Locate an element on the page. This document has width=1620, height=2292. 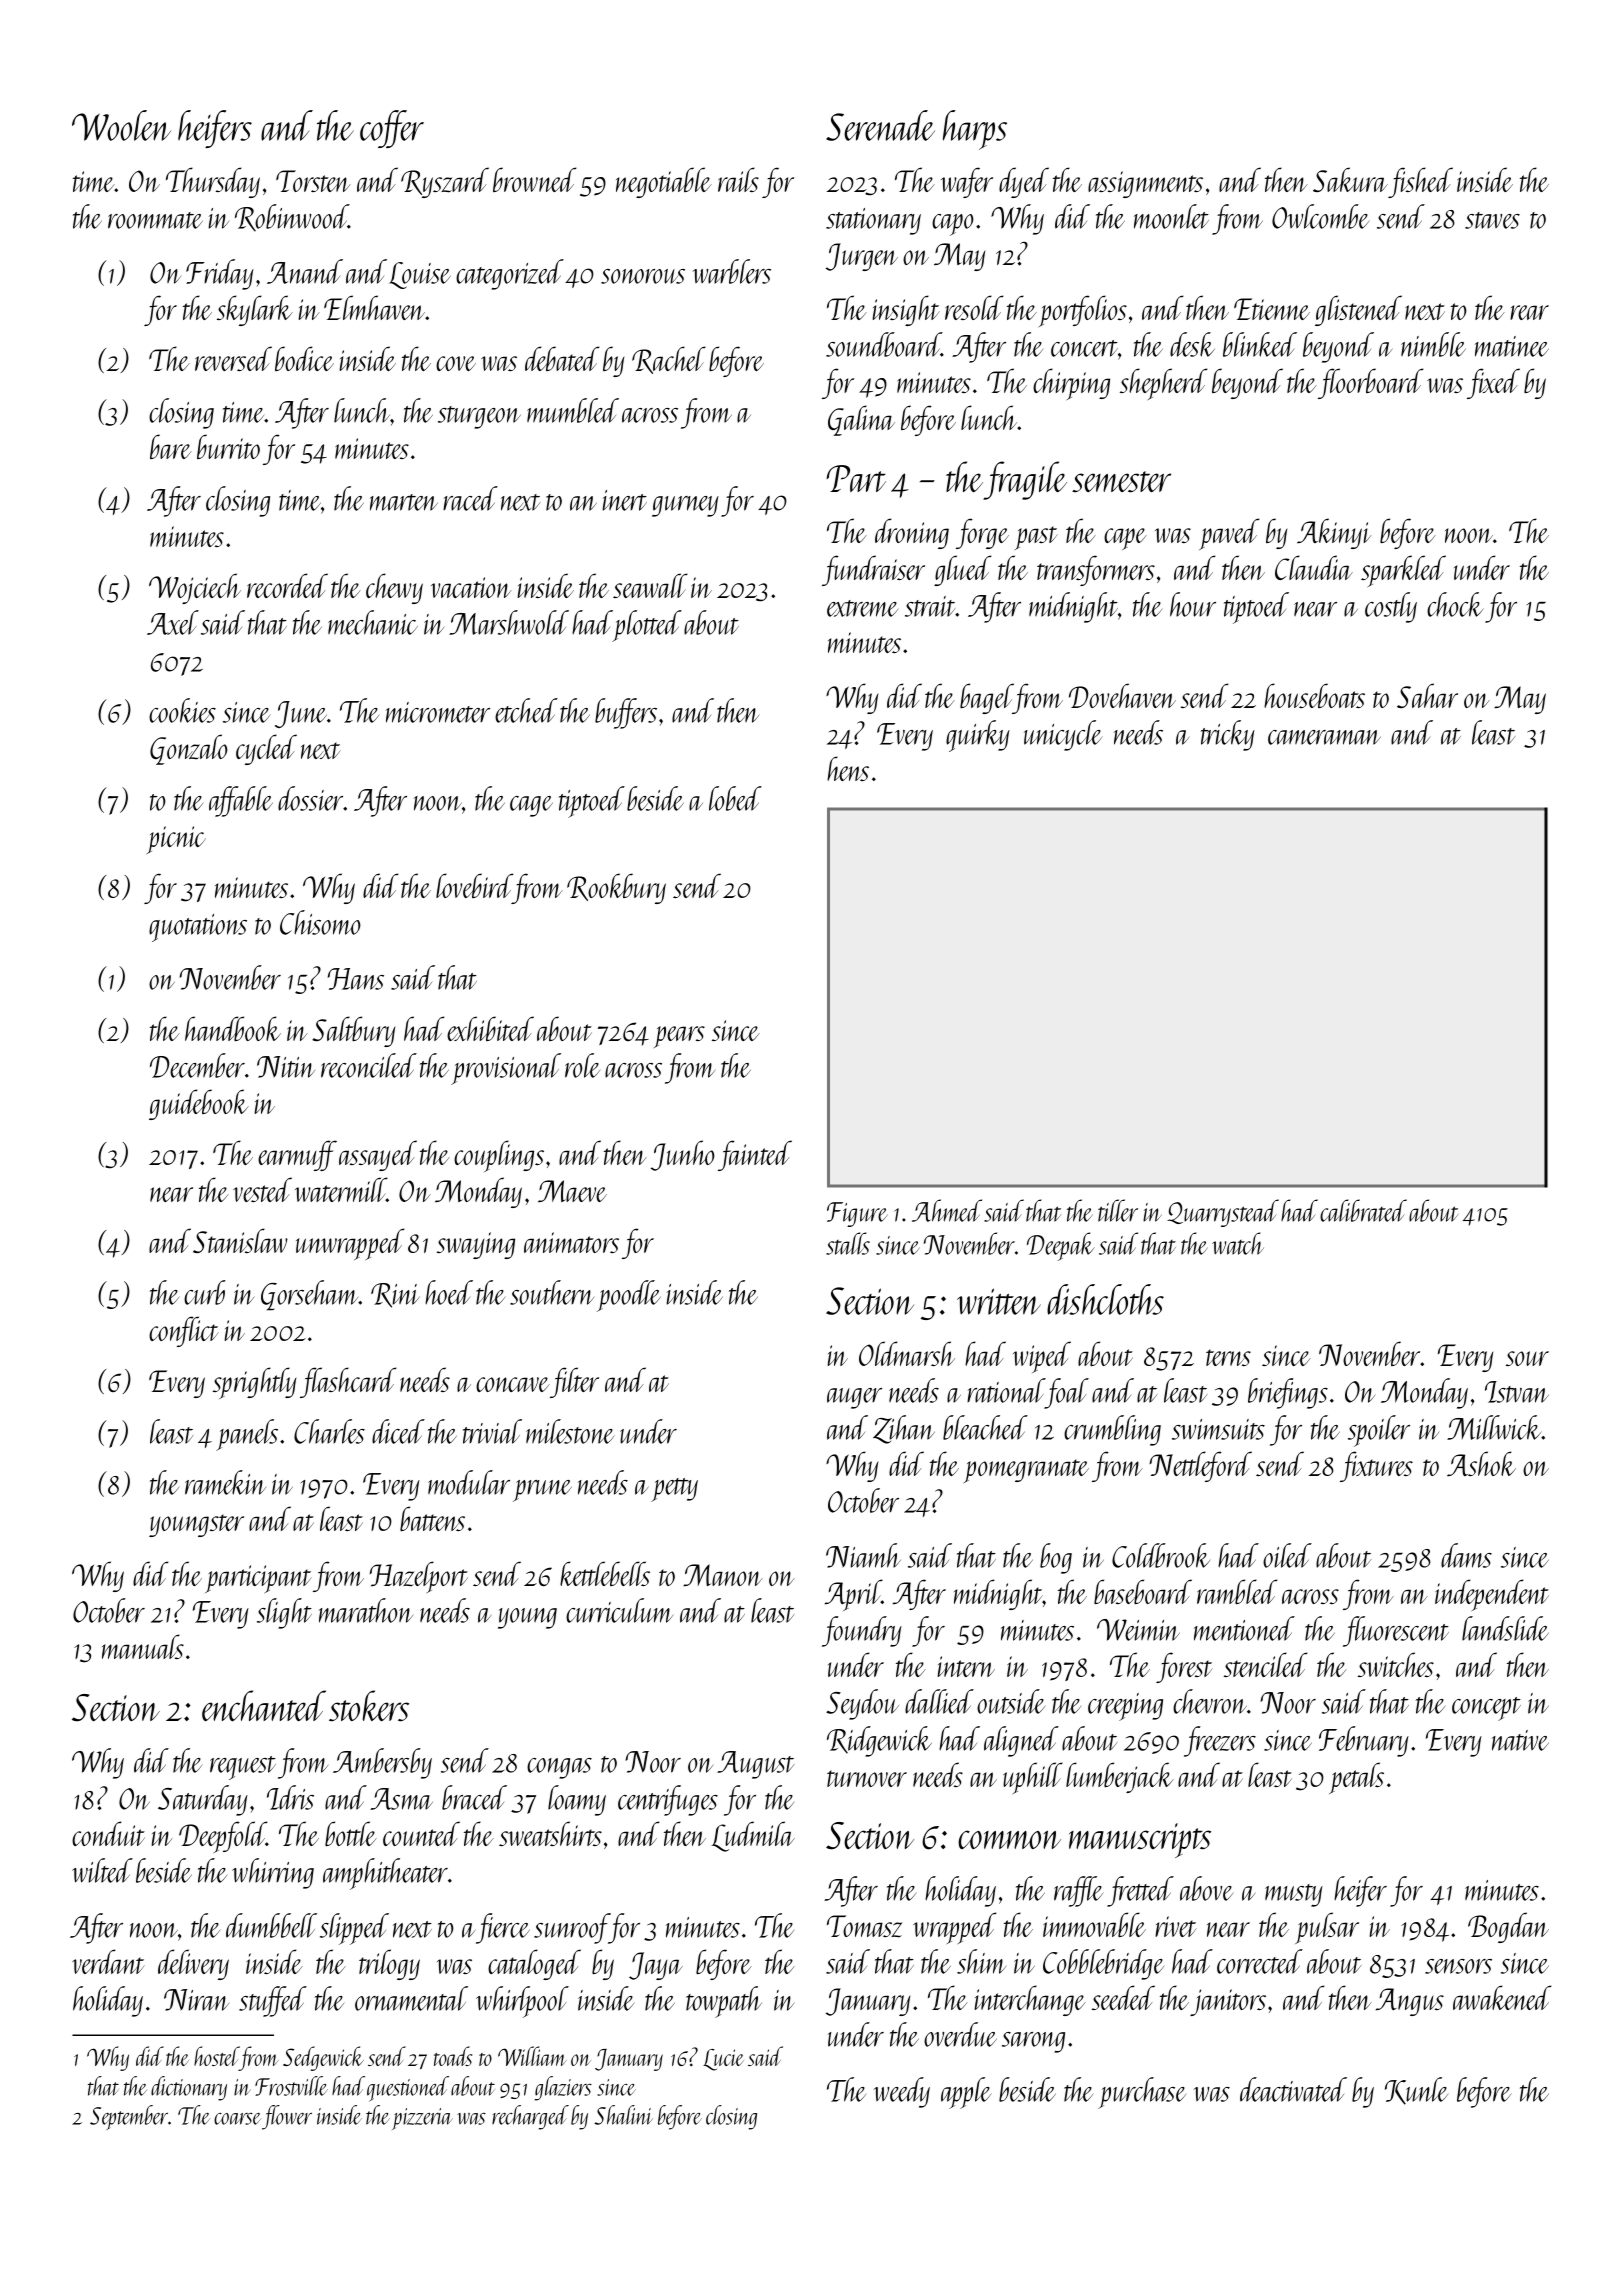
Shalini is located at coordinates (623, 2115).
